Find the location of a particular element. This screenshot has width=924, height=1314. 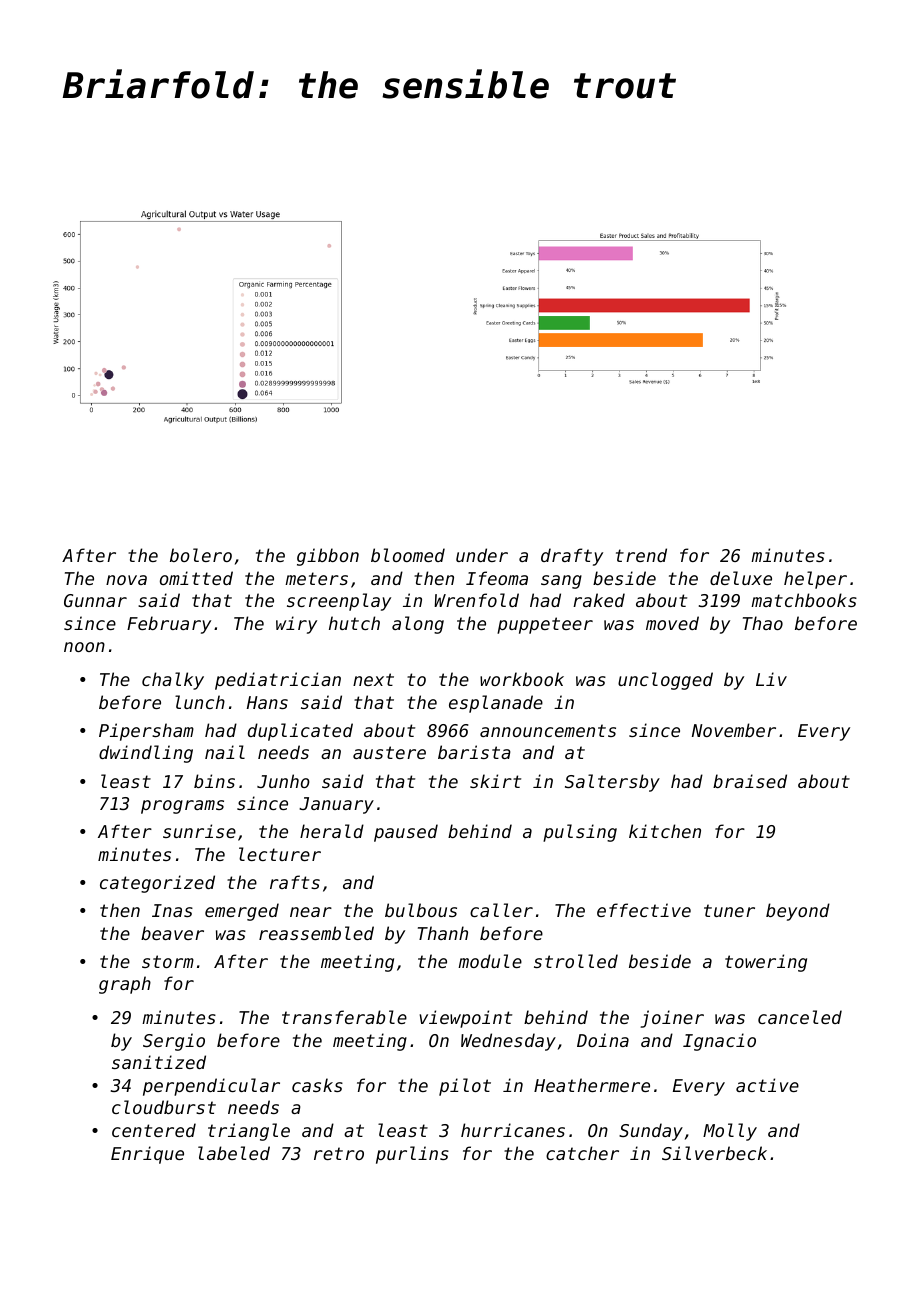

pilot is located at coordinates (465, 1087).
